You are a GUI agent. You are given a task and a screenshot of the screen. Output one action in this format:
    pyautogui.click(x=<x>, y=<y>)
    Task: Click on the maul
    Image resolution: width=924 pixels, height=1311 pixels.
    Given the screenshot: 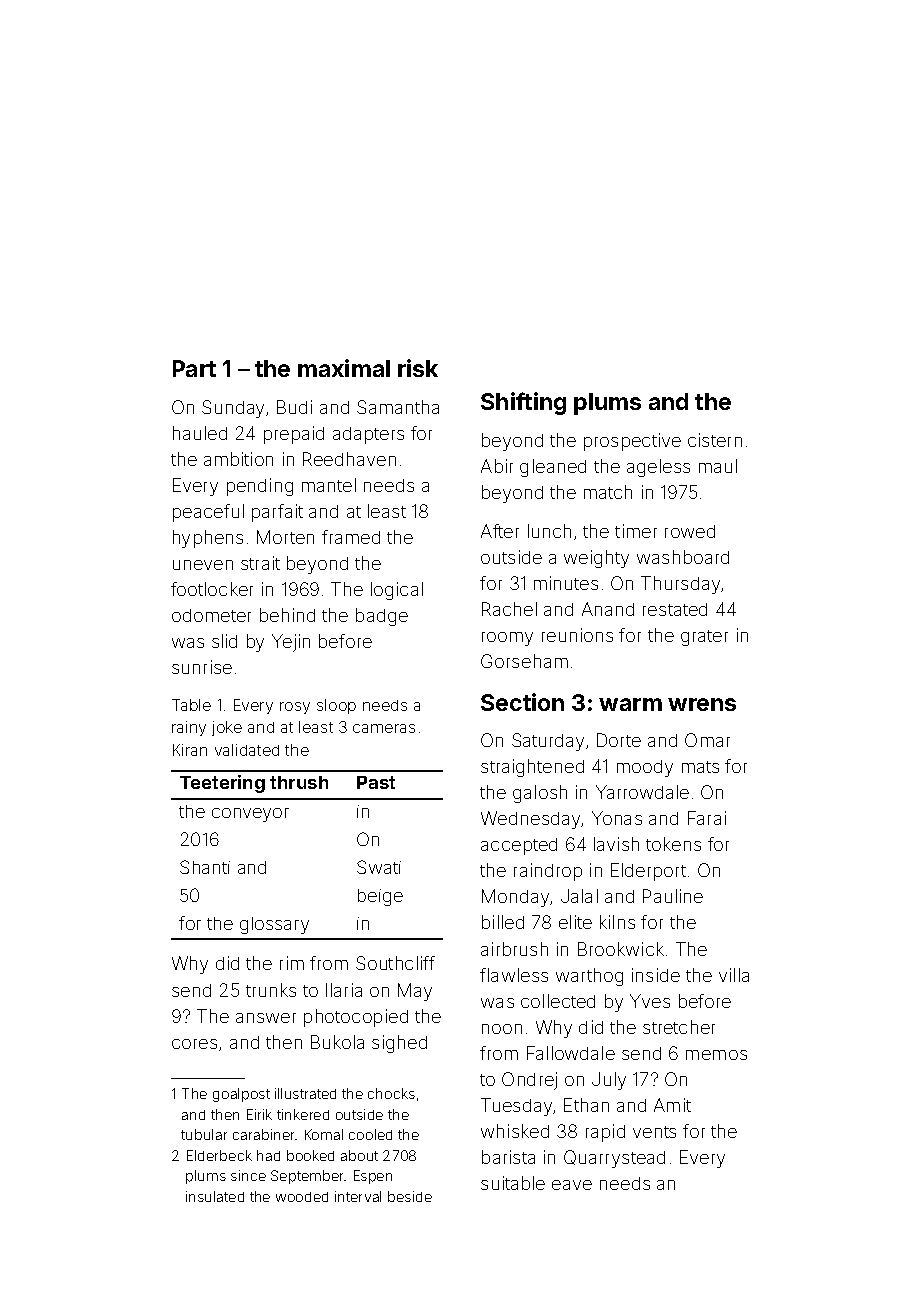 What is the action you would take?
    pyautogui.click(x=718, y=466)
